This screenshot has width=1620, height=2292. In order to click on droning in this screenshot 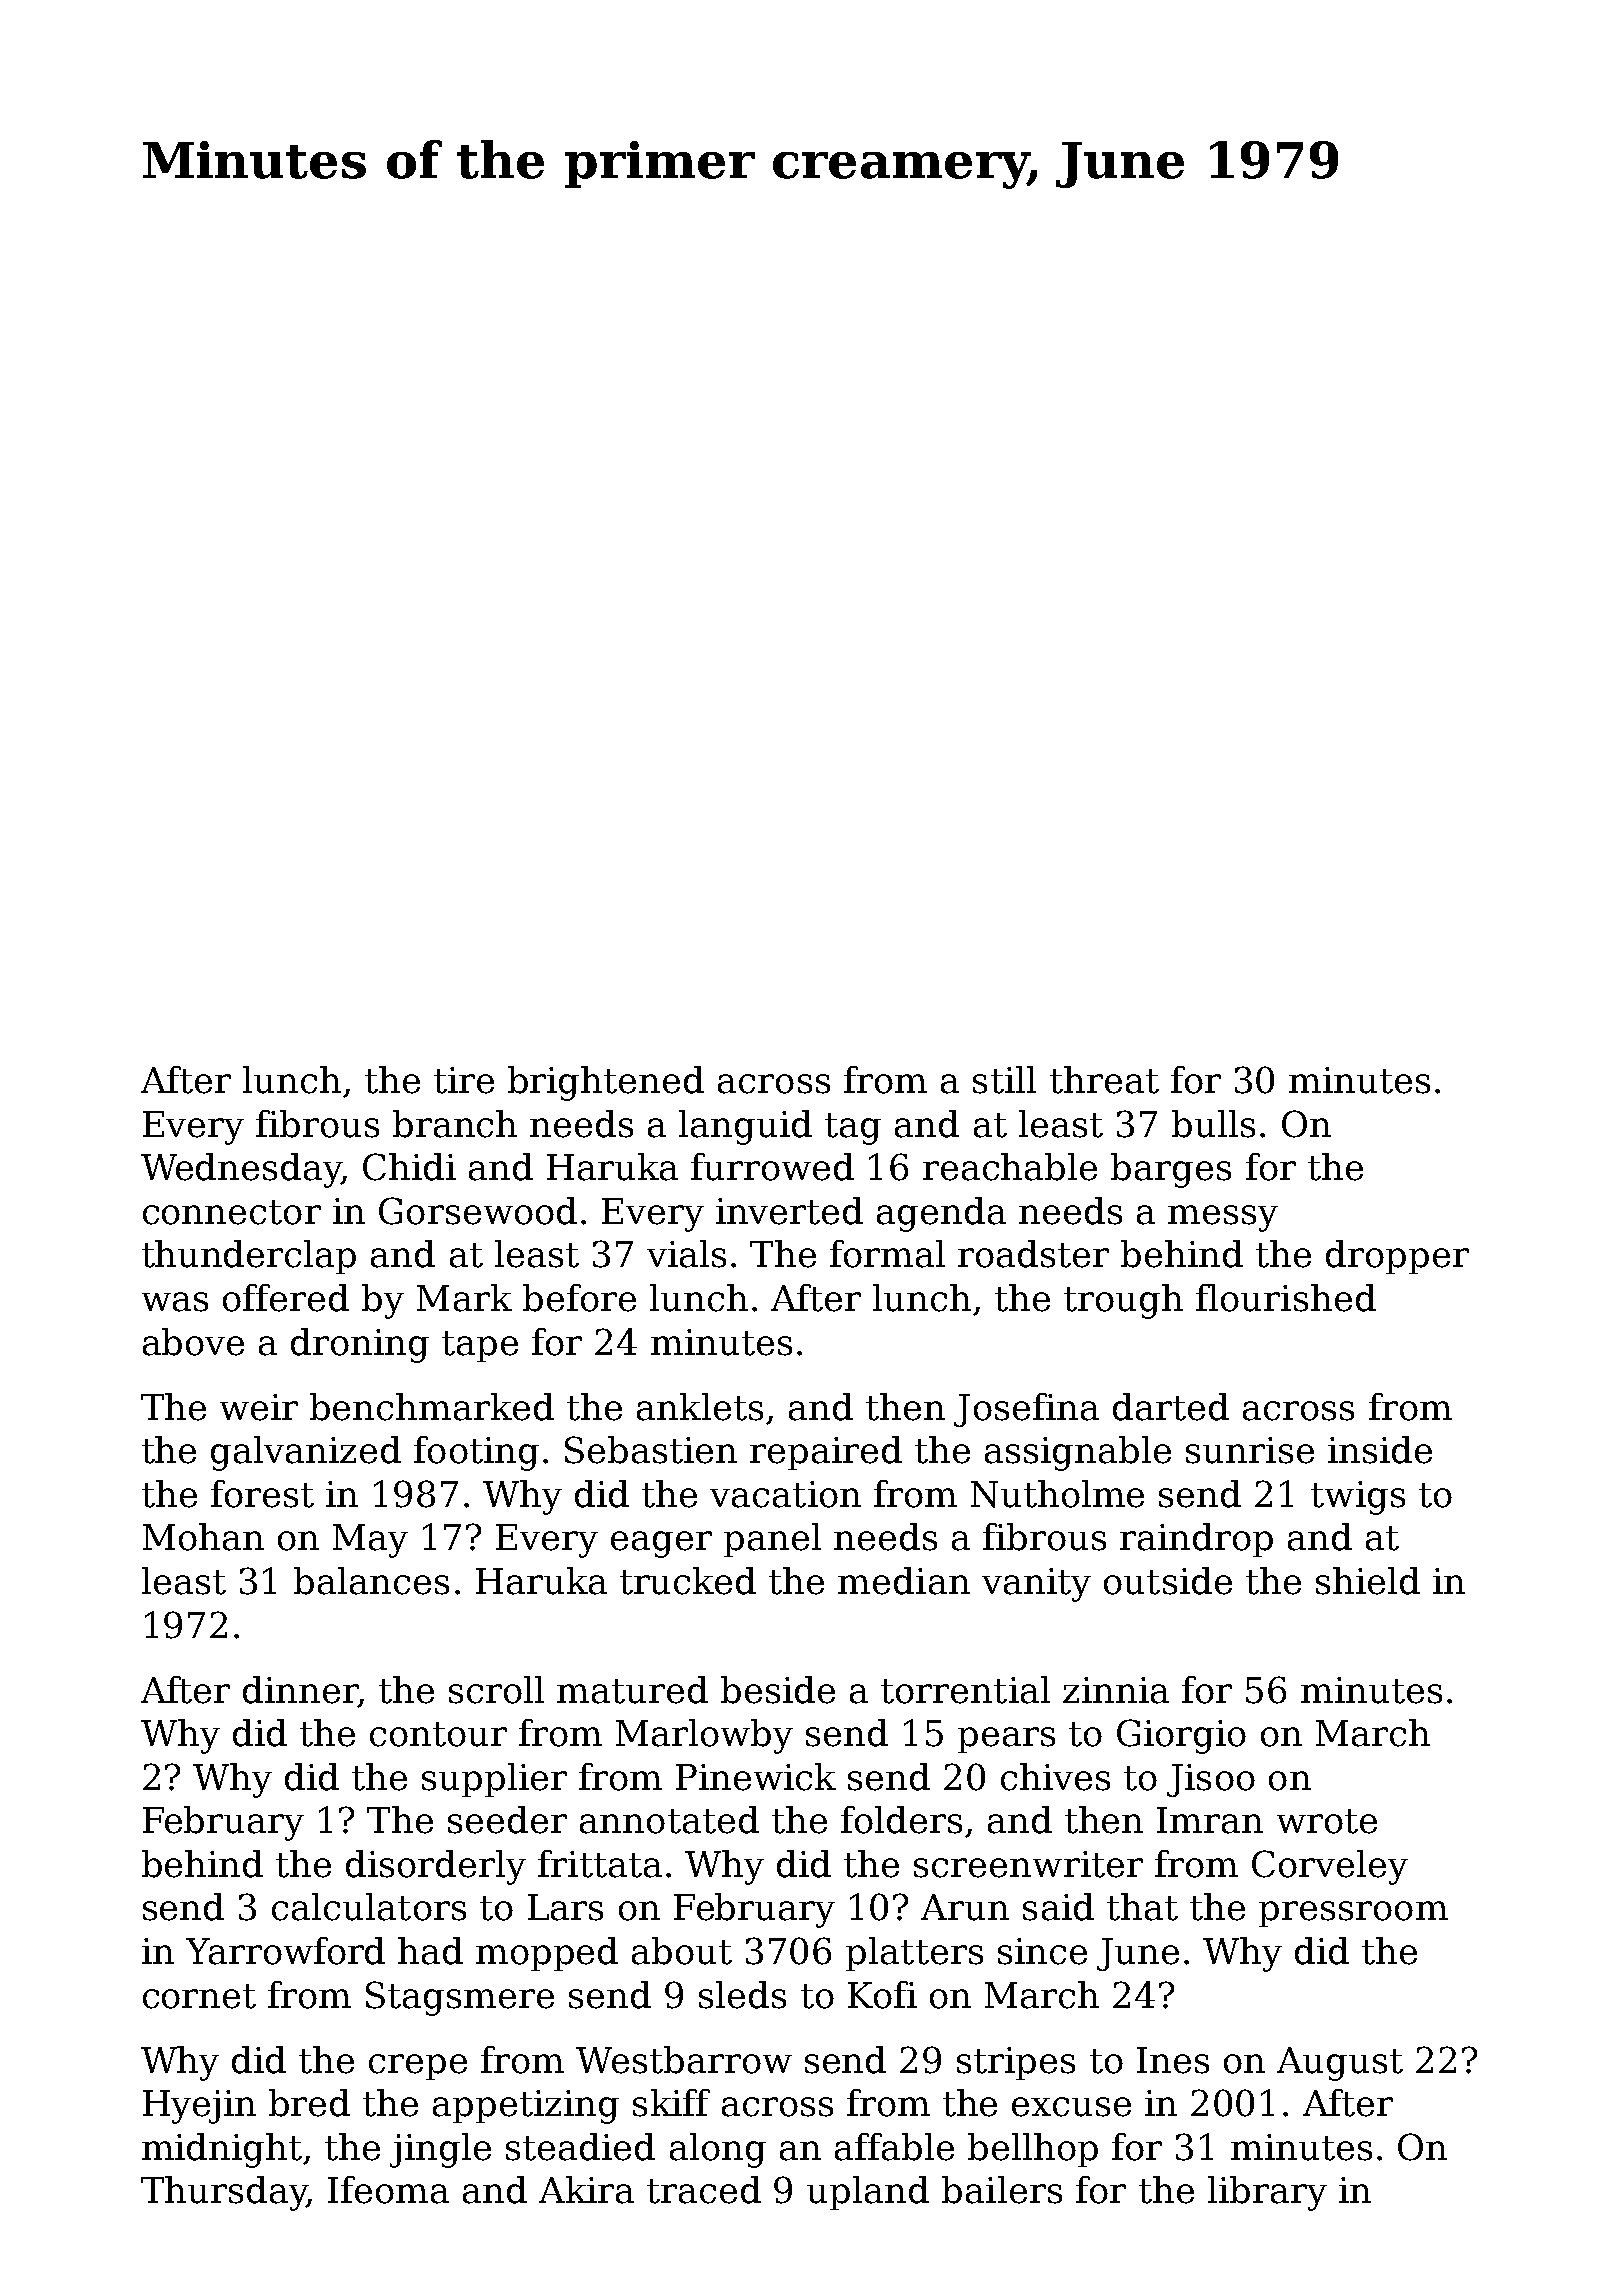, I will do `click(360, 1345)`.
